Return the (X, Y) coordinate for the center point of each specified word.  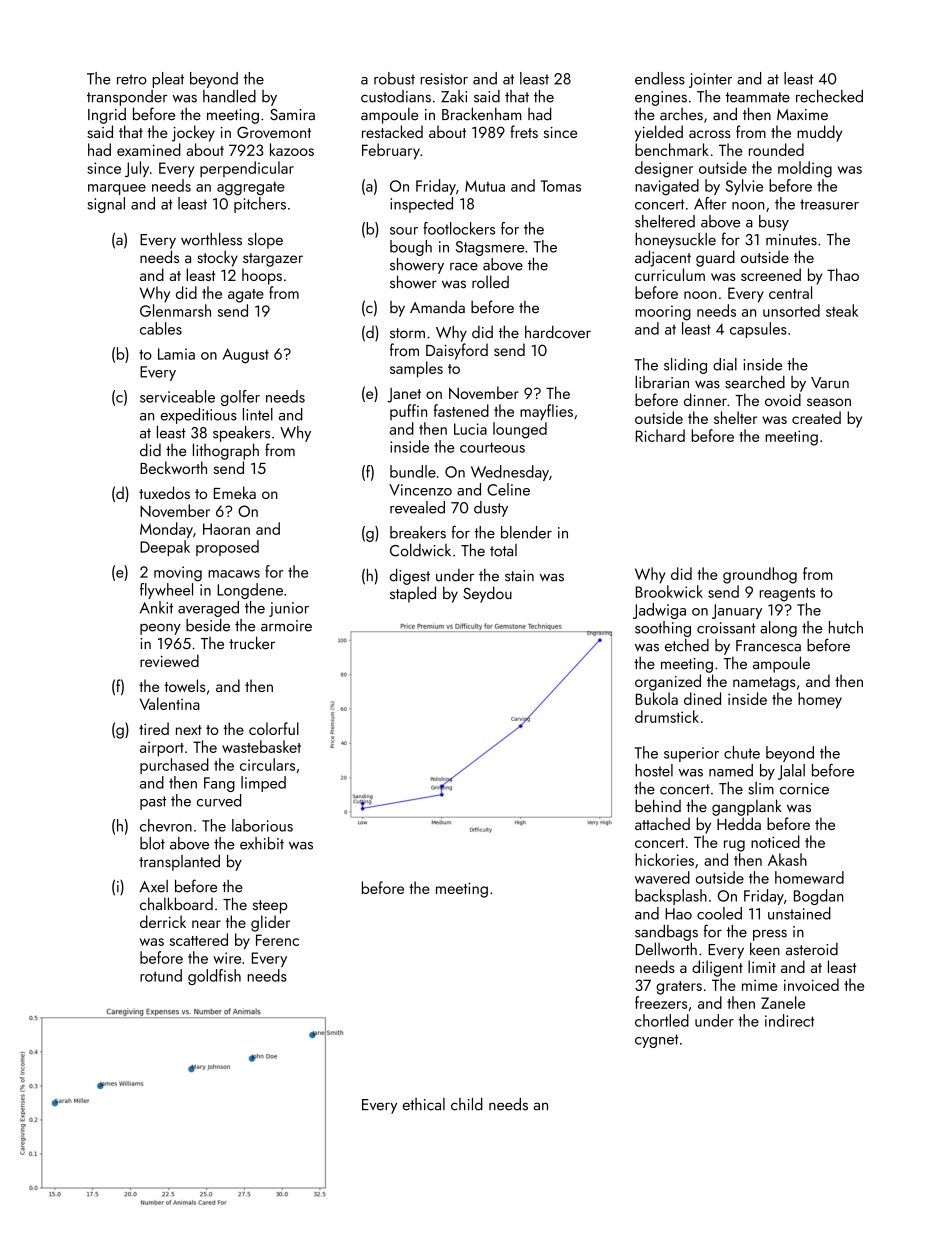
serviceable (177, 396)
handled (229, 96)
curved (219, 800)
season (829, 402)
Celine (508, 489)
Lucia (470, 429)
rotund (161, 975)
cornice (804, 789)
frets (524, 131)
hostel (654, 770)
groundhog (760, 575)
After (710, 203)
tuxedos (164, 492)
